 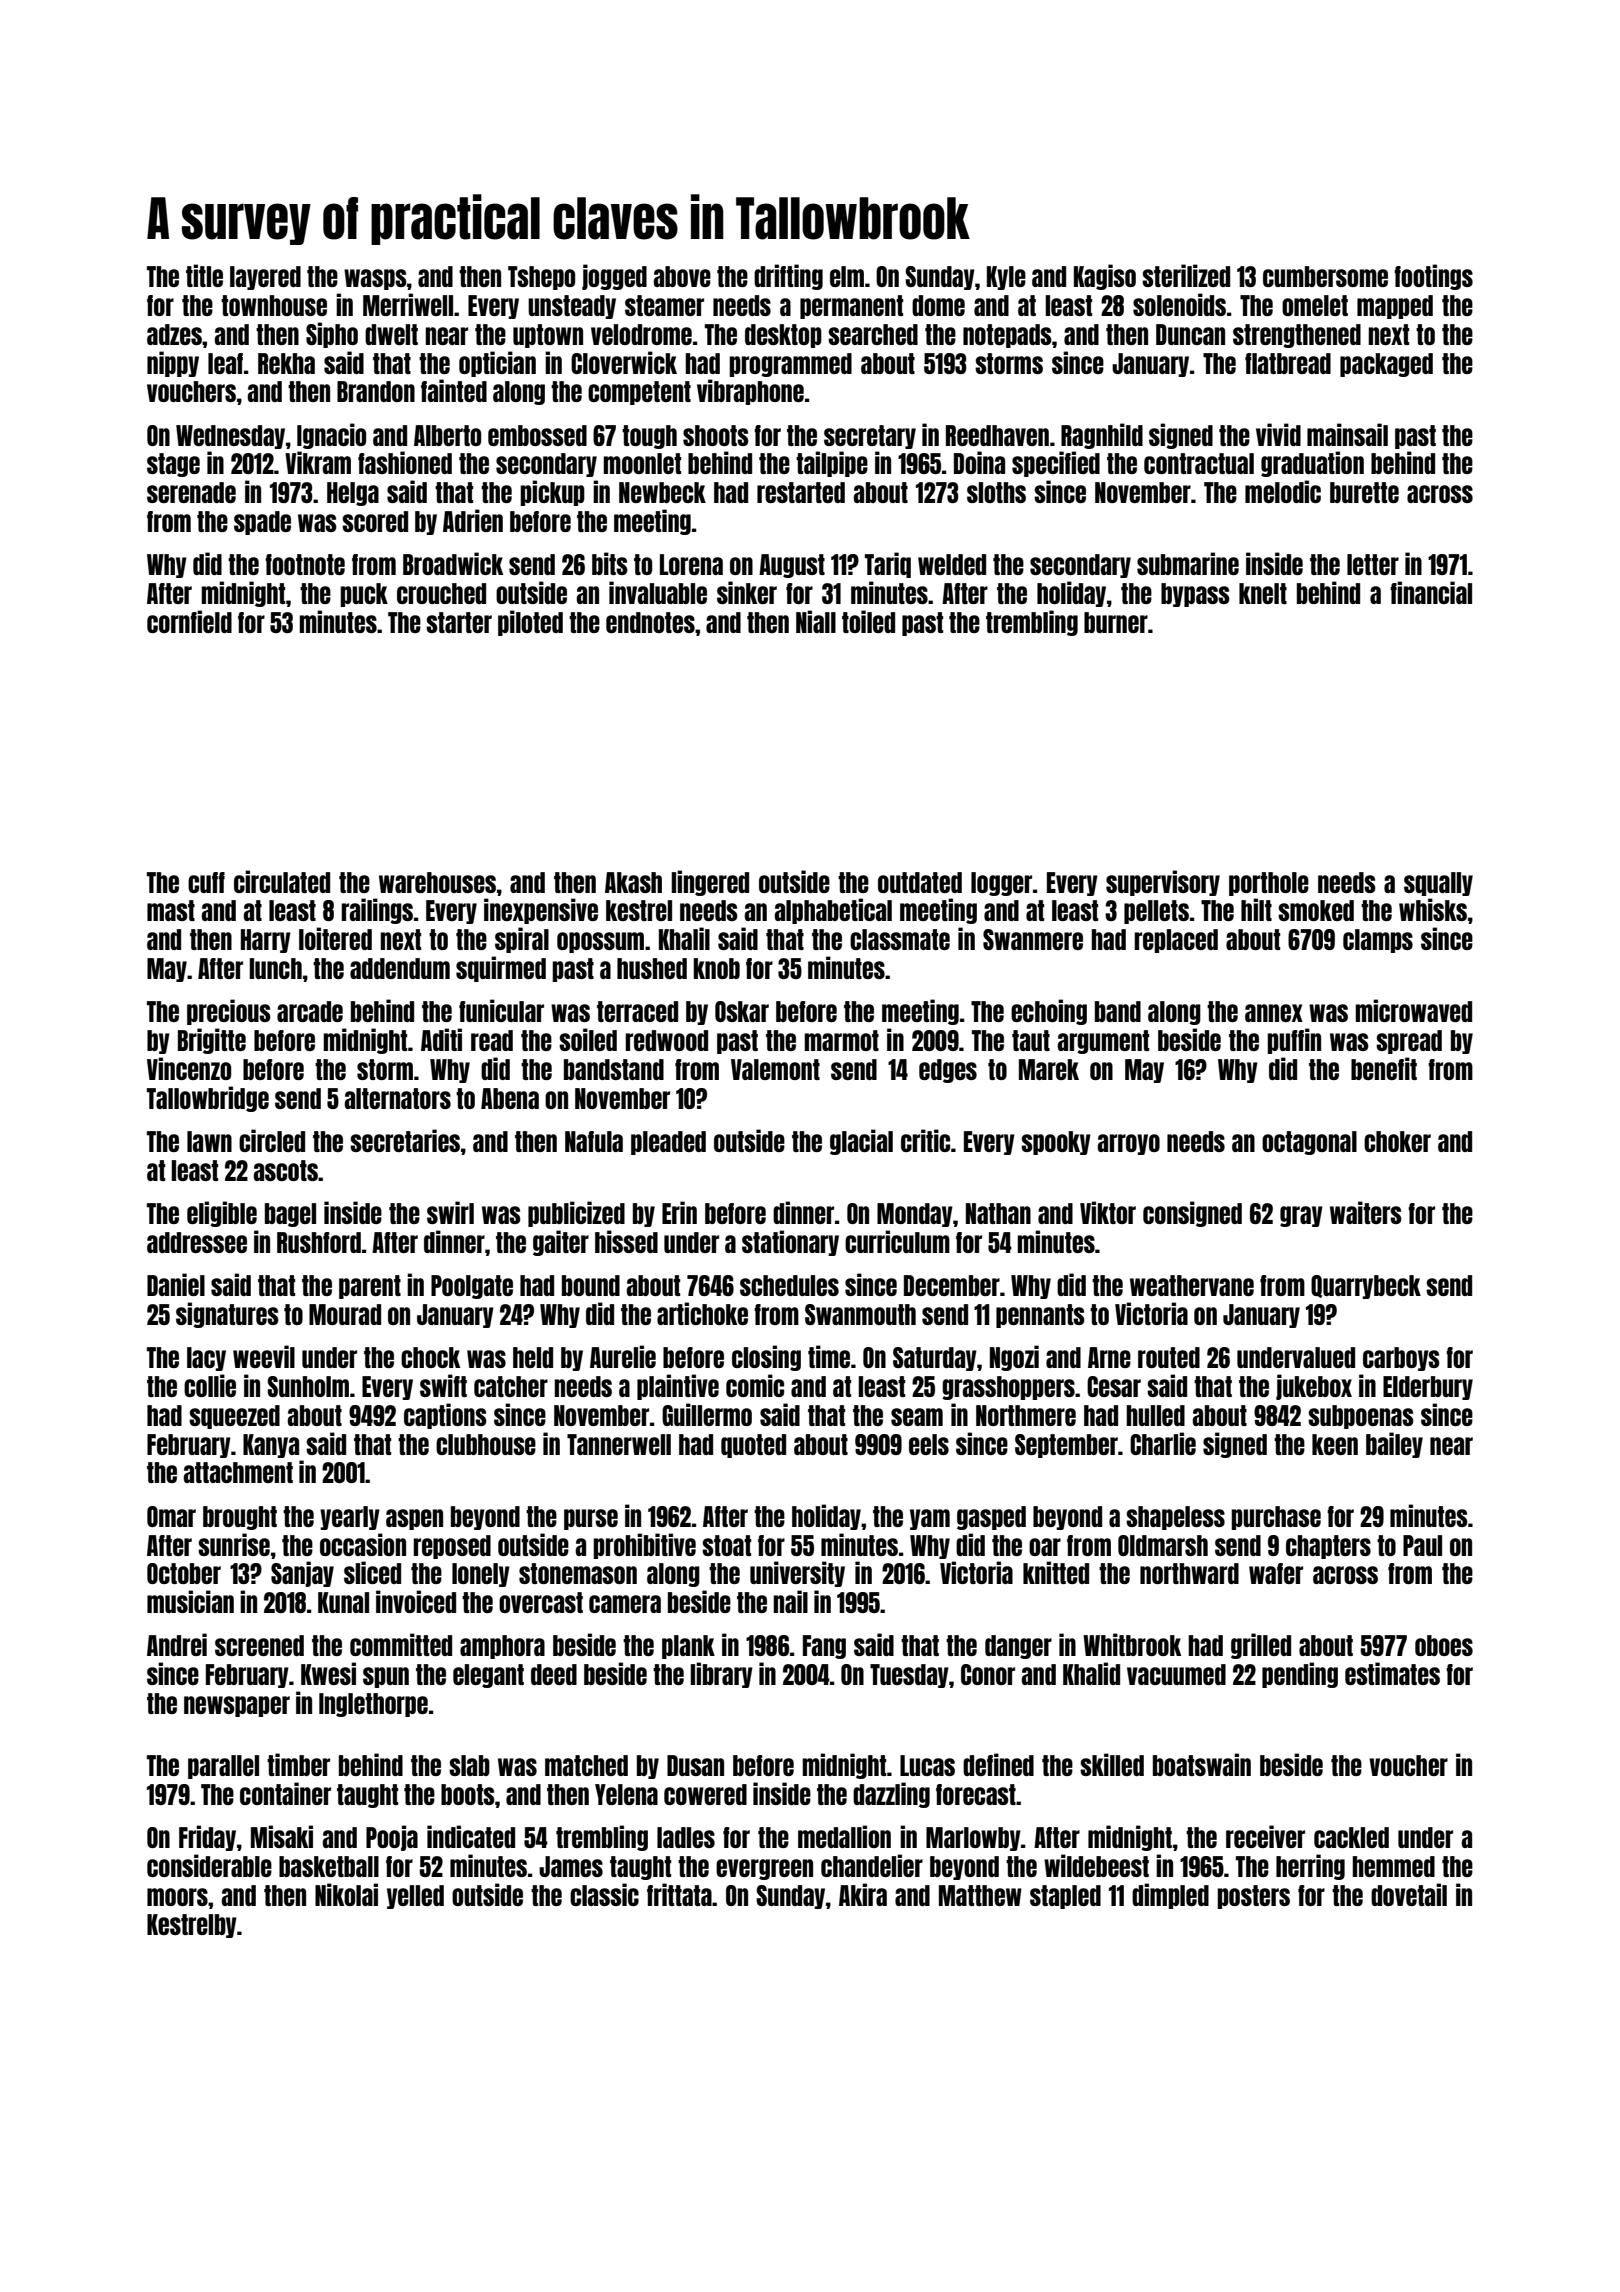 What do you see at coordinates (1433, 277) in the screenshot?
I see `footings` at bounding box center [1433, 277].
